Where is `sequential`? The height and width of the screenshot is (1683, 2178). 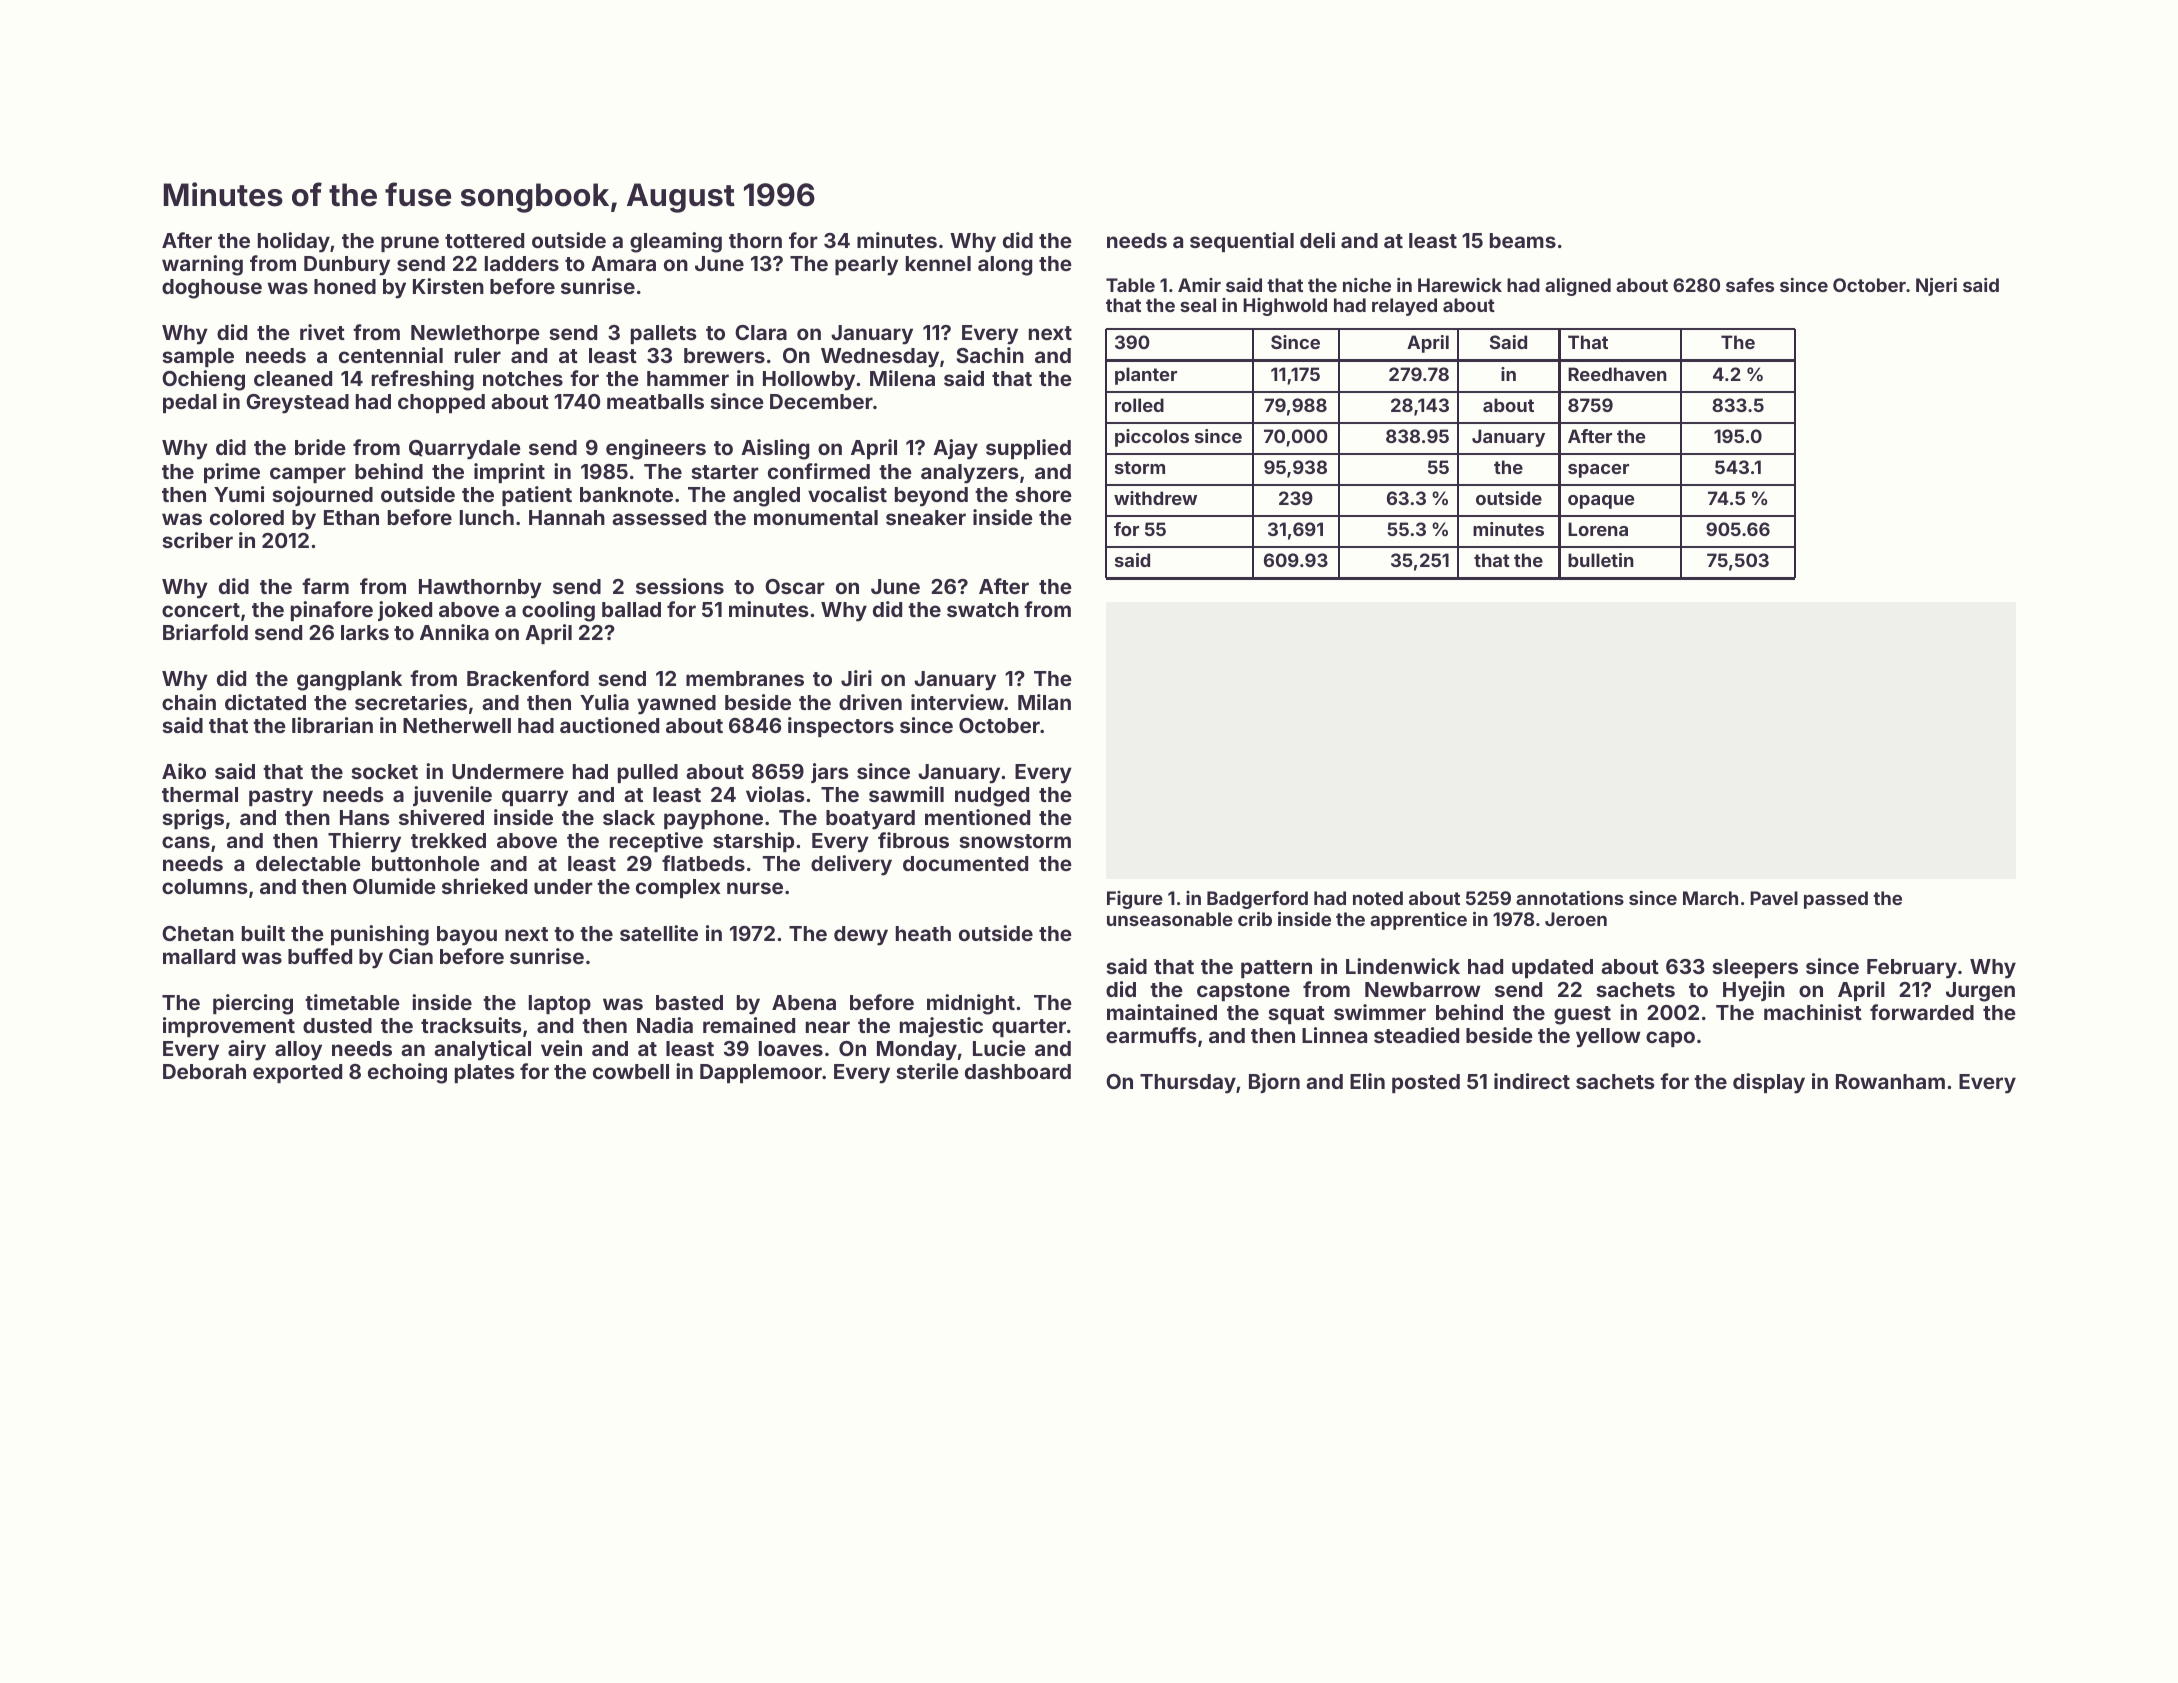
sequential is located at coordinates (1242, 242).
